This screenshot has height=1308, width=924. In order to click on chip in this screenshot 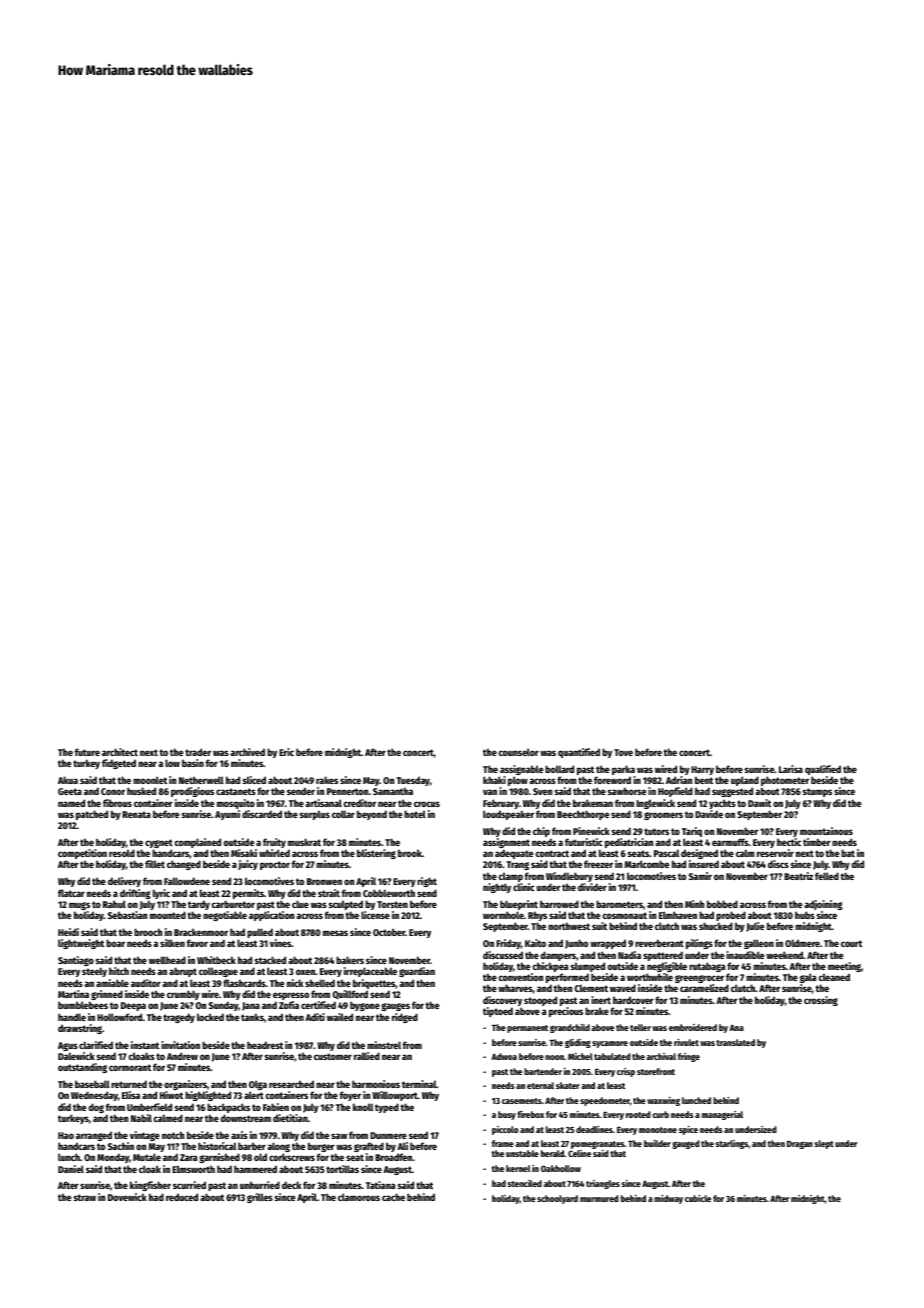, I will do `click(541, 832)`.
